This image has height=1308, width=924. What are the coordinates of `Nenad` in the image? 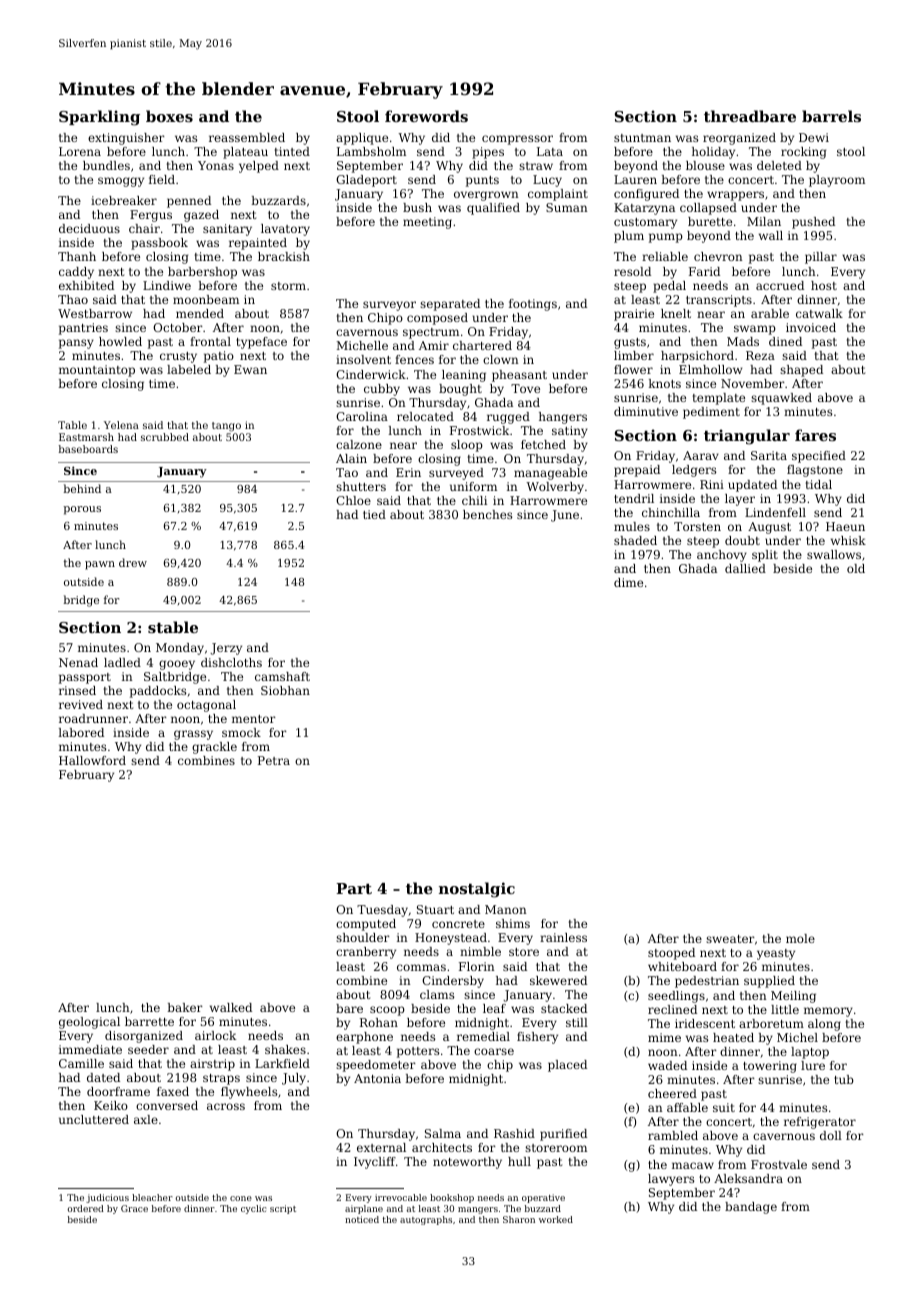 It's located at (78, 662).
